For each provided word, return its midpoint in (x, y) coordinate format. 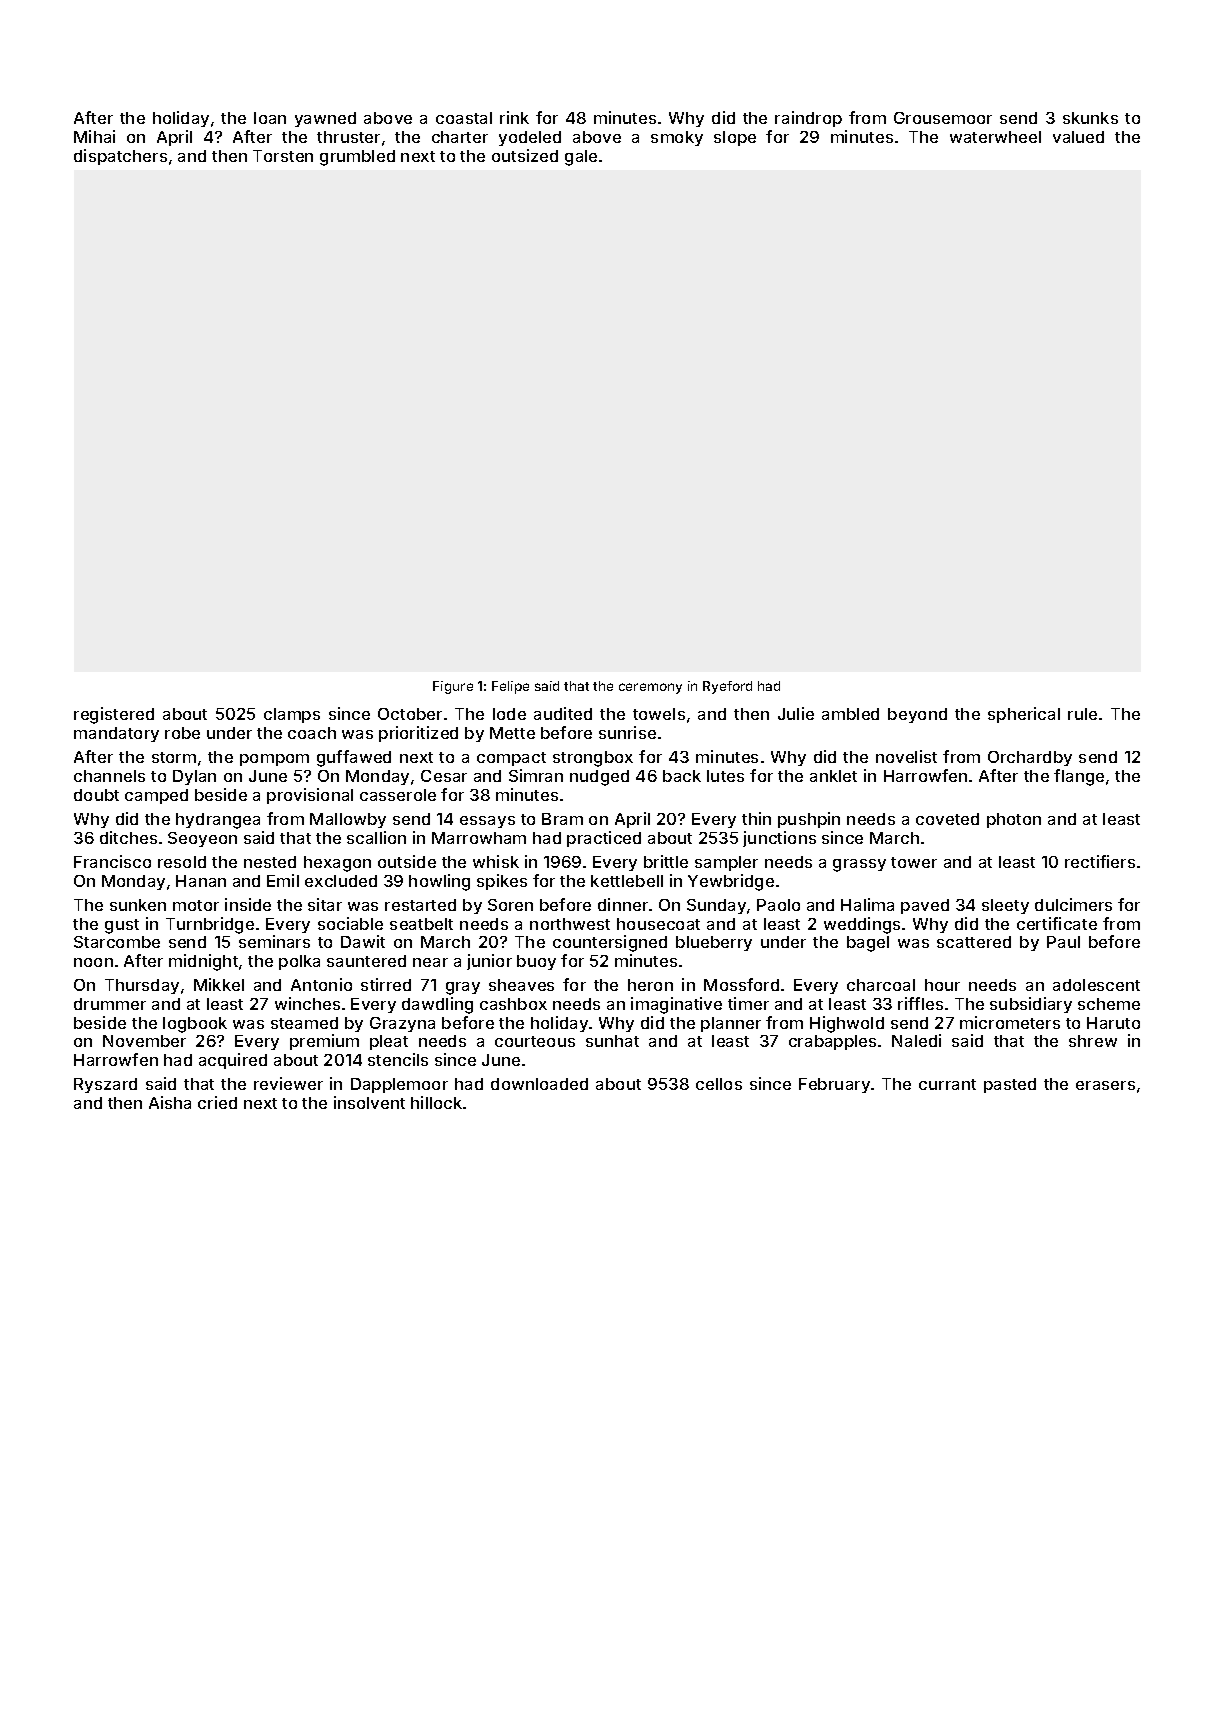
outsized (525, 155)
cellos (719, 1084)
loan (270, 118)
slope (735, 138)
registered (114, 715)
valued (1078, 137)
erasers (1105, 1085)
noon (93, 962)
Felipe (510, 687)
